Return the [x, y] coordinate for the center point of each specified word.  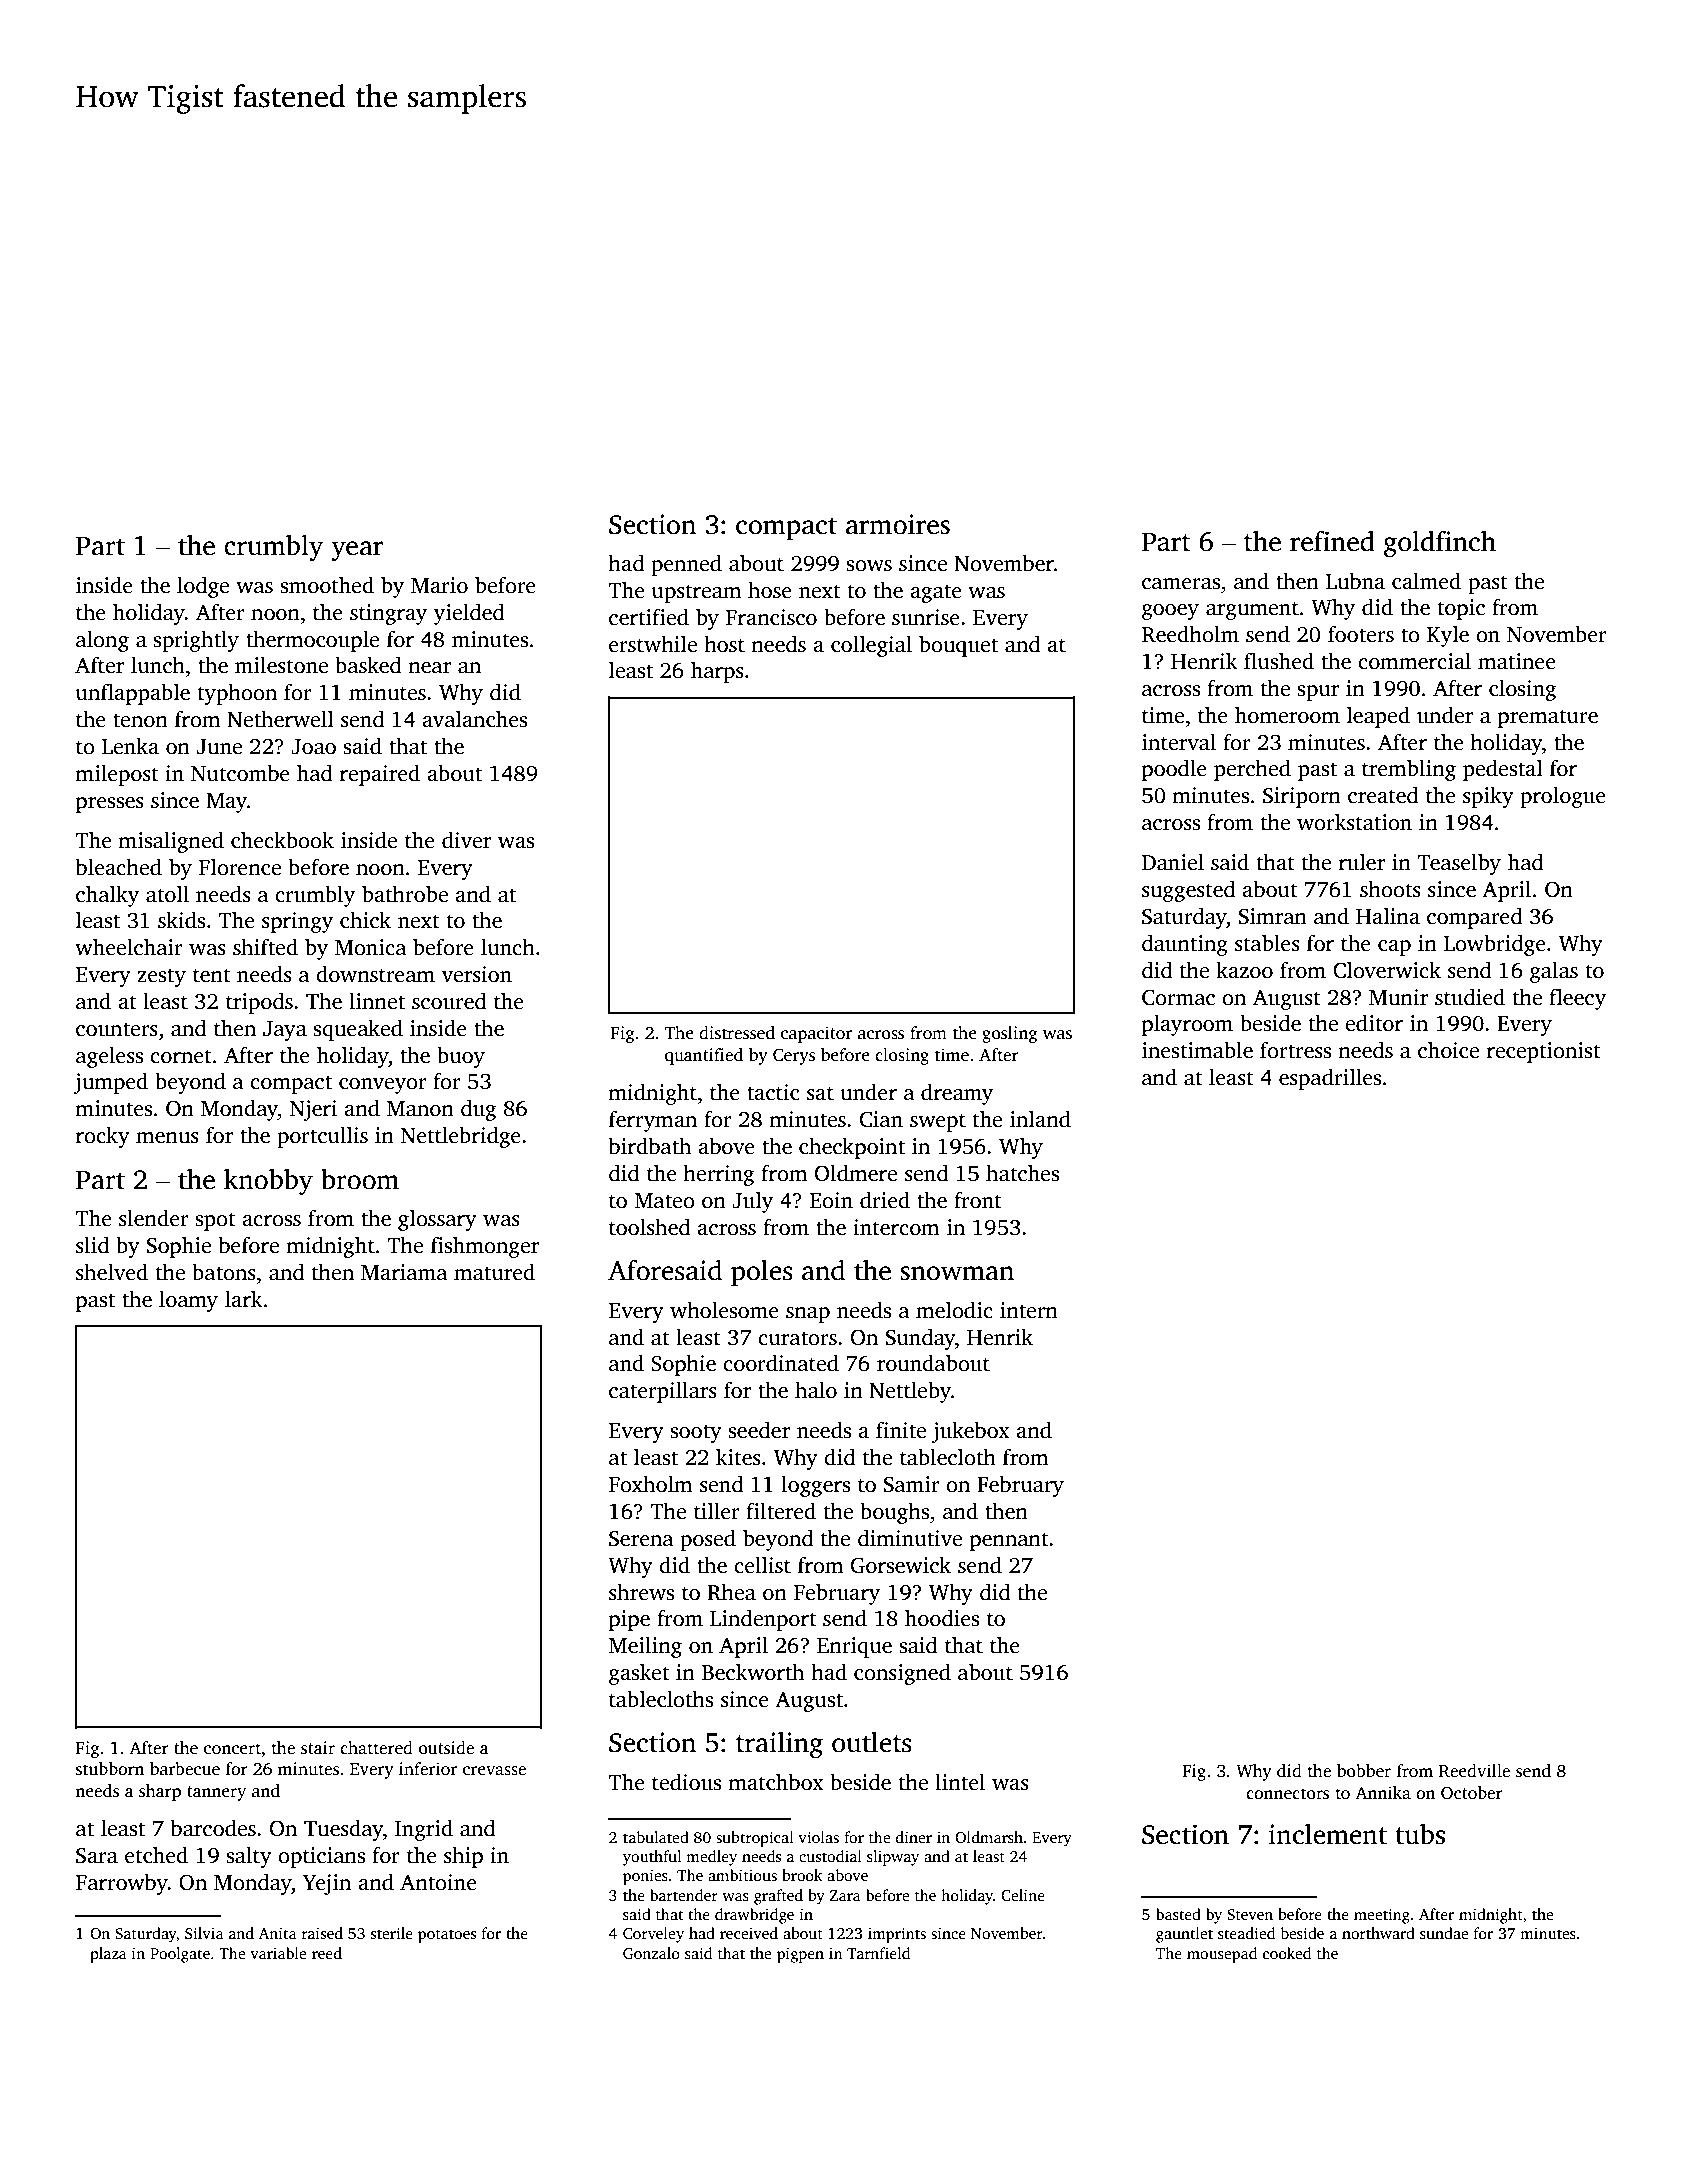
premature [1548, 718]
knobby [268, 1182]
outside [446, 1748]
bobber [1364, 1771]
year [357, 551]
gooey [1170, 612]
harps [717, 672]
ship [463, 1857]
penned [686, 565]
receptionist [1544, 1052]
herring [718, 1175]
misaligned [171, 842]
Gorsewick [901, 1565]
